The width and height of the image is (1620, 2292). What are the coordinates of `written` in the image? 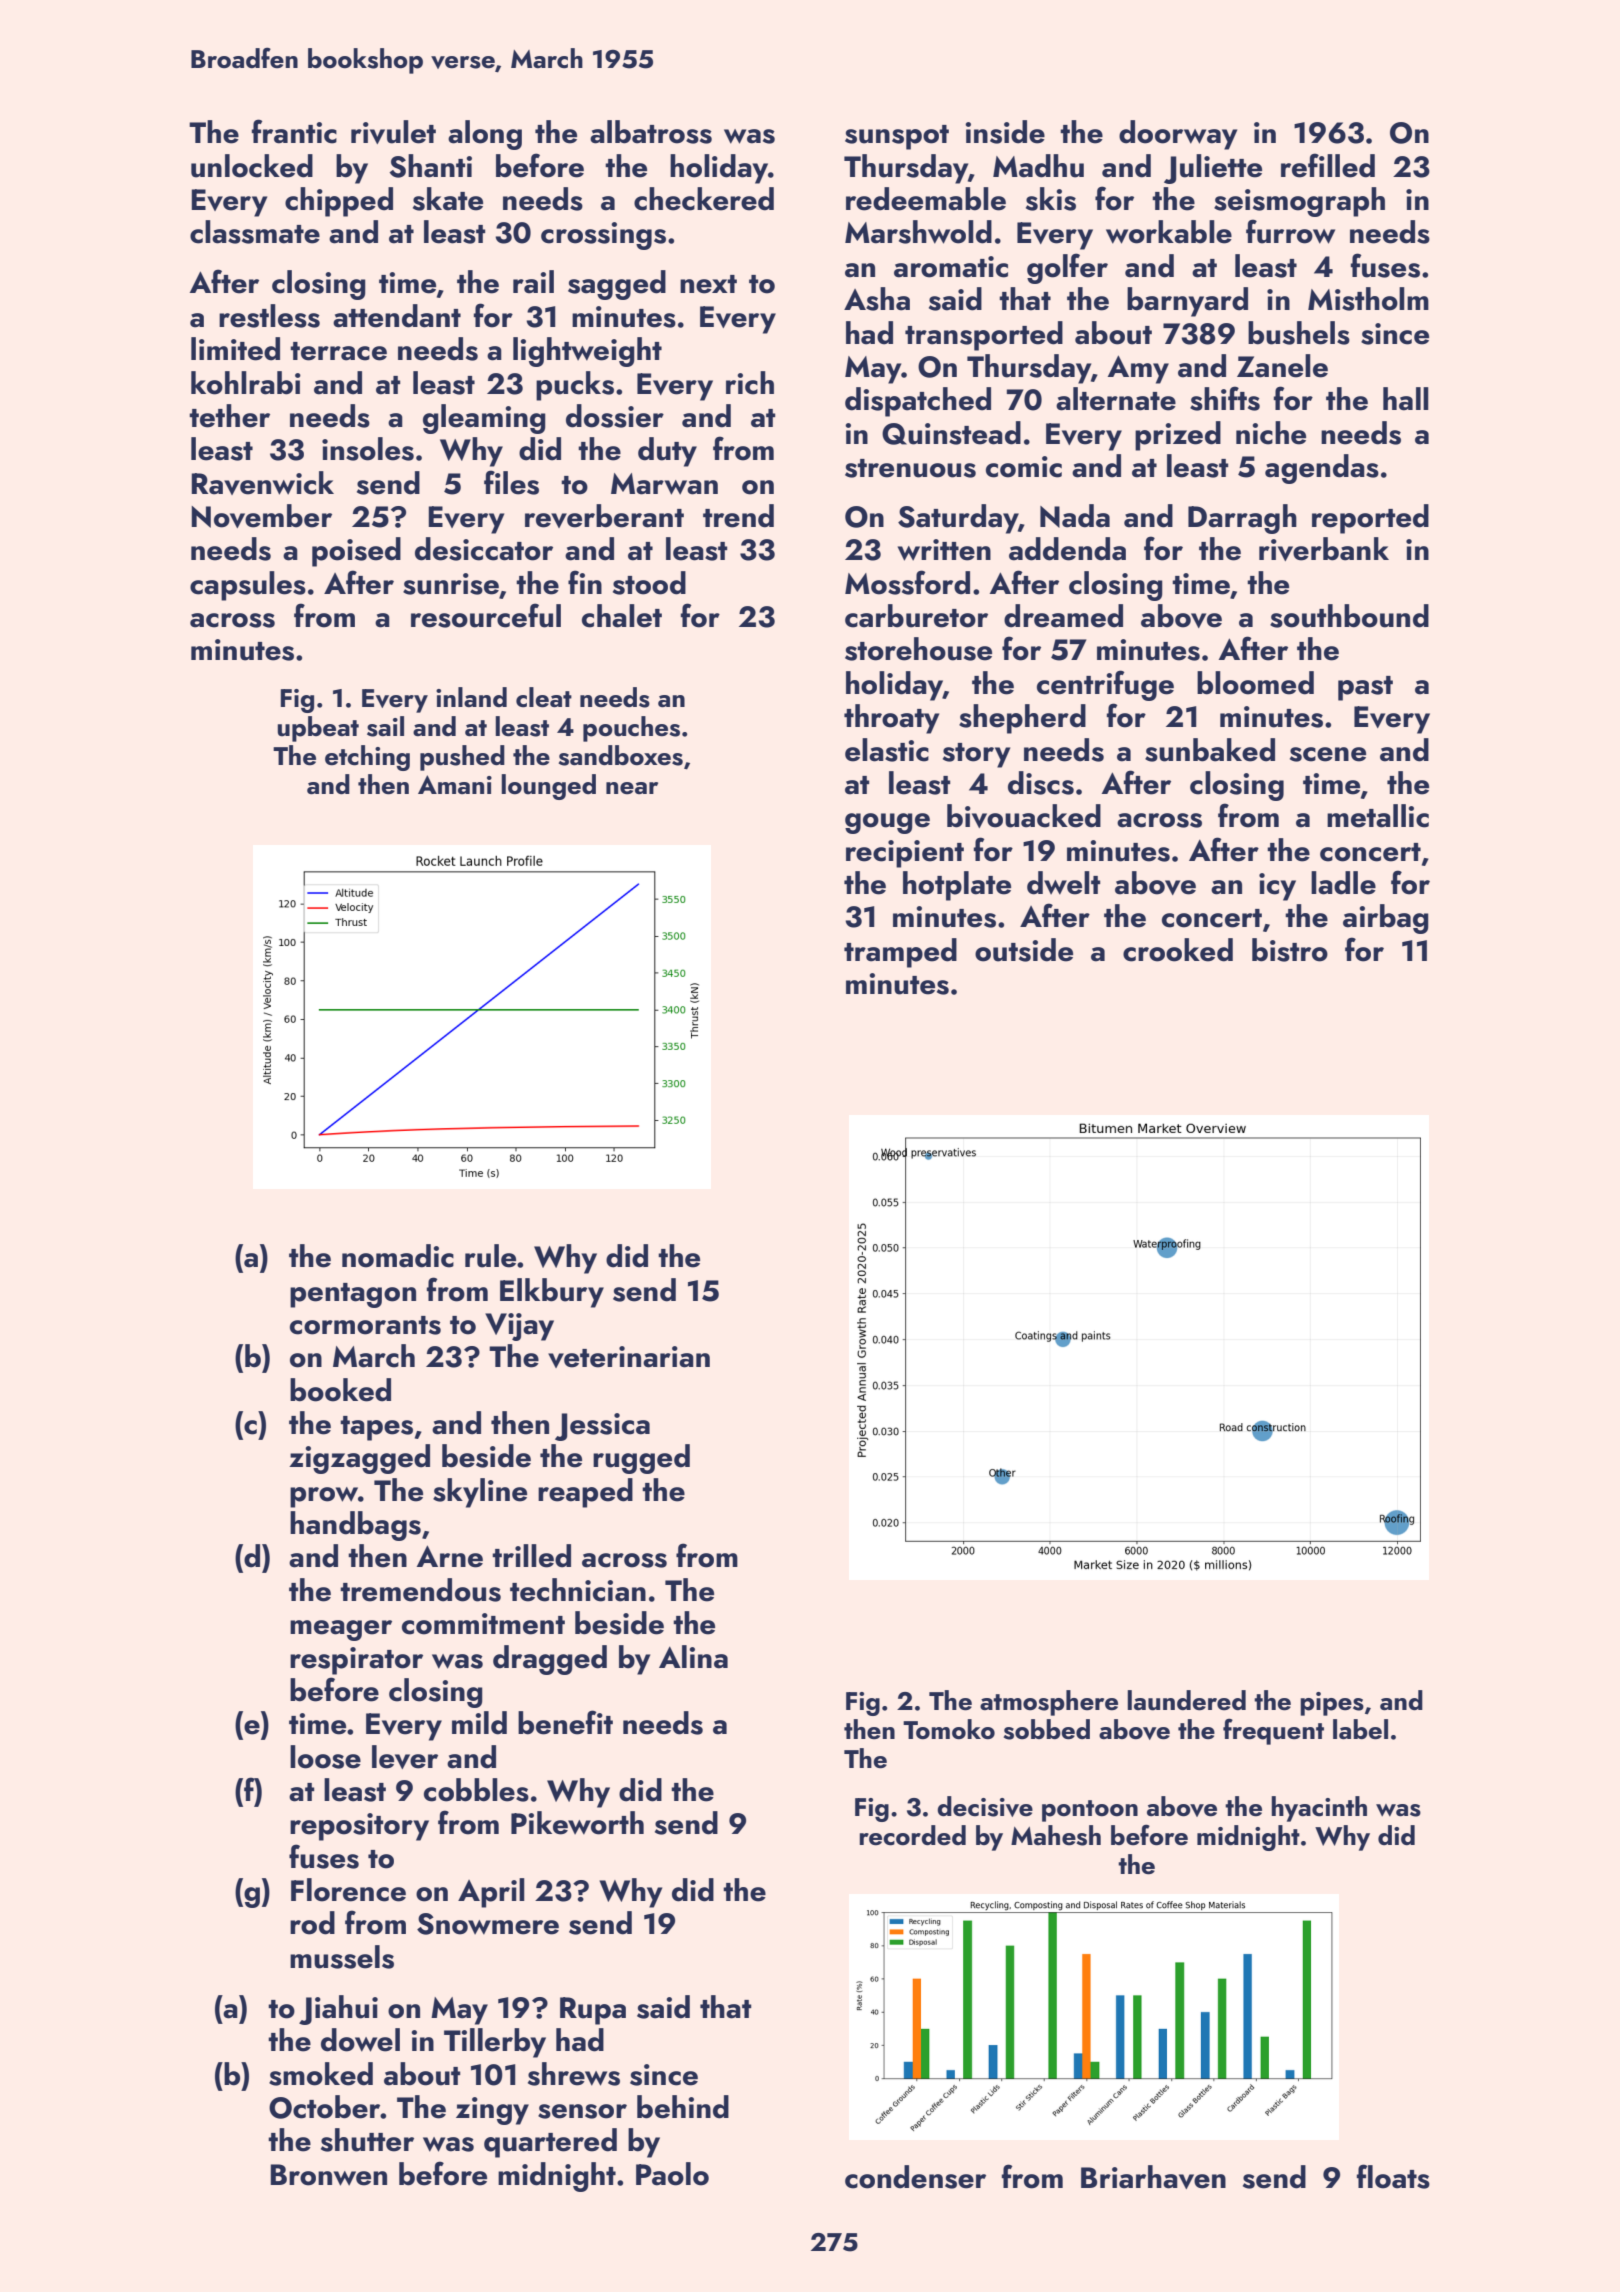 It's located at (944, 550).
